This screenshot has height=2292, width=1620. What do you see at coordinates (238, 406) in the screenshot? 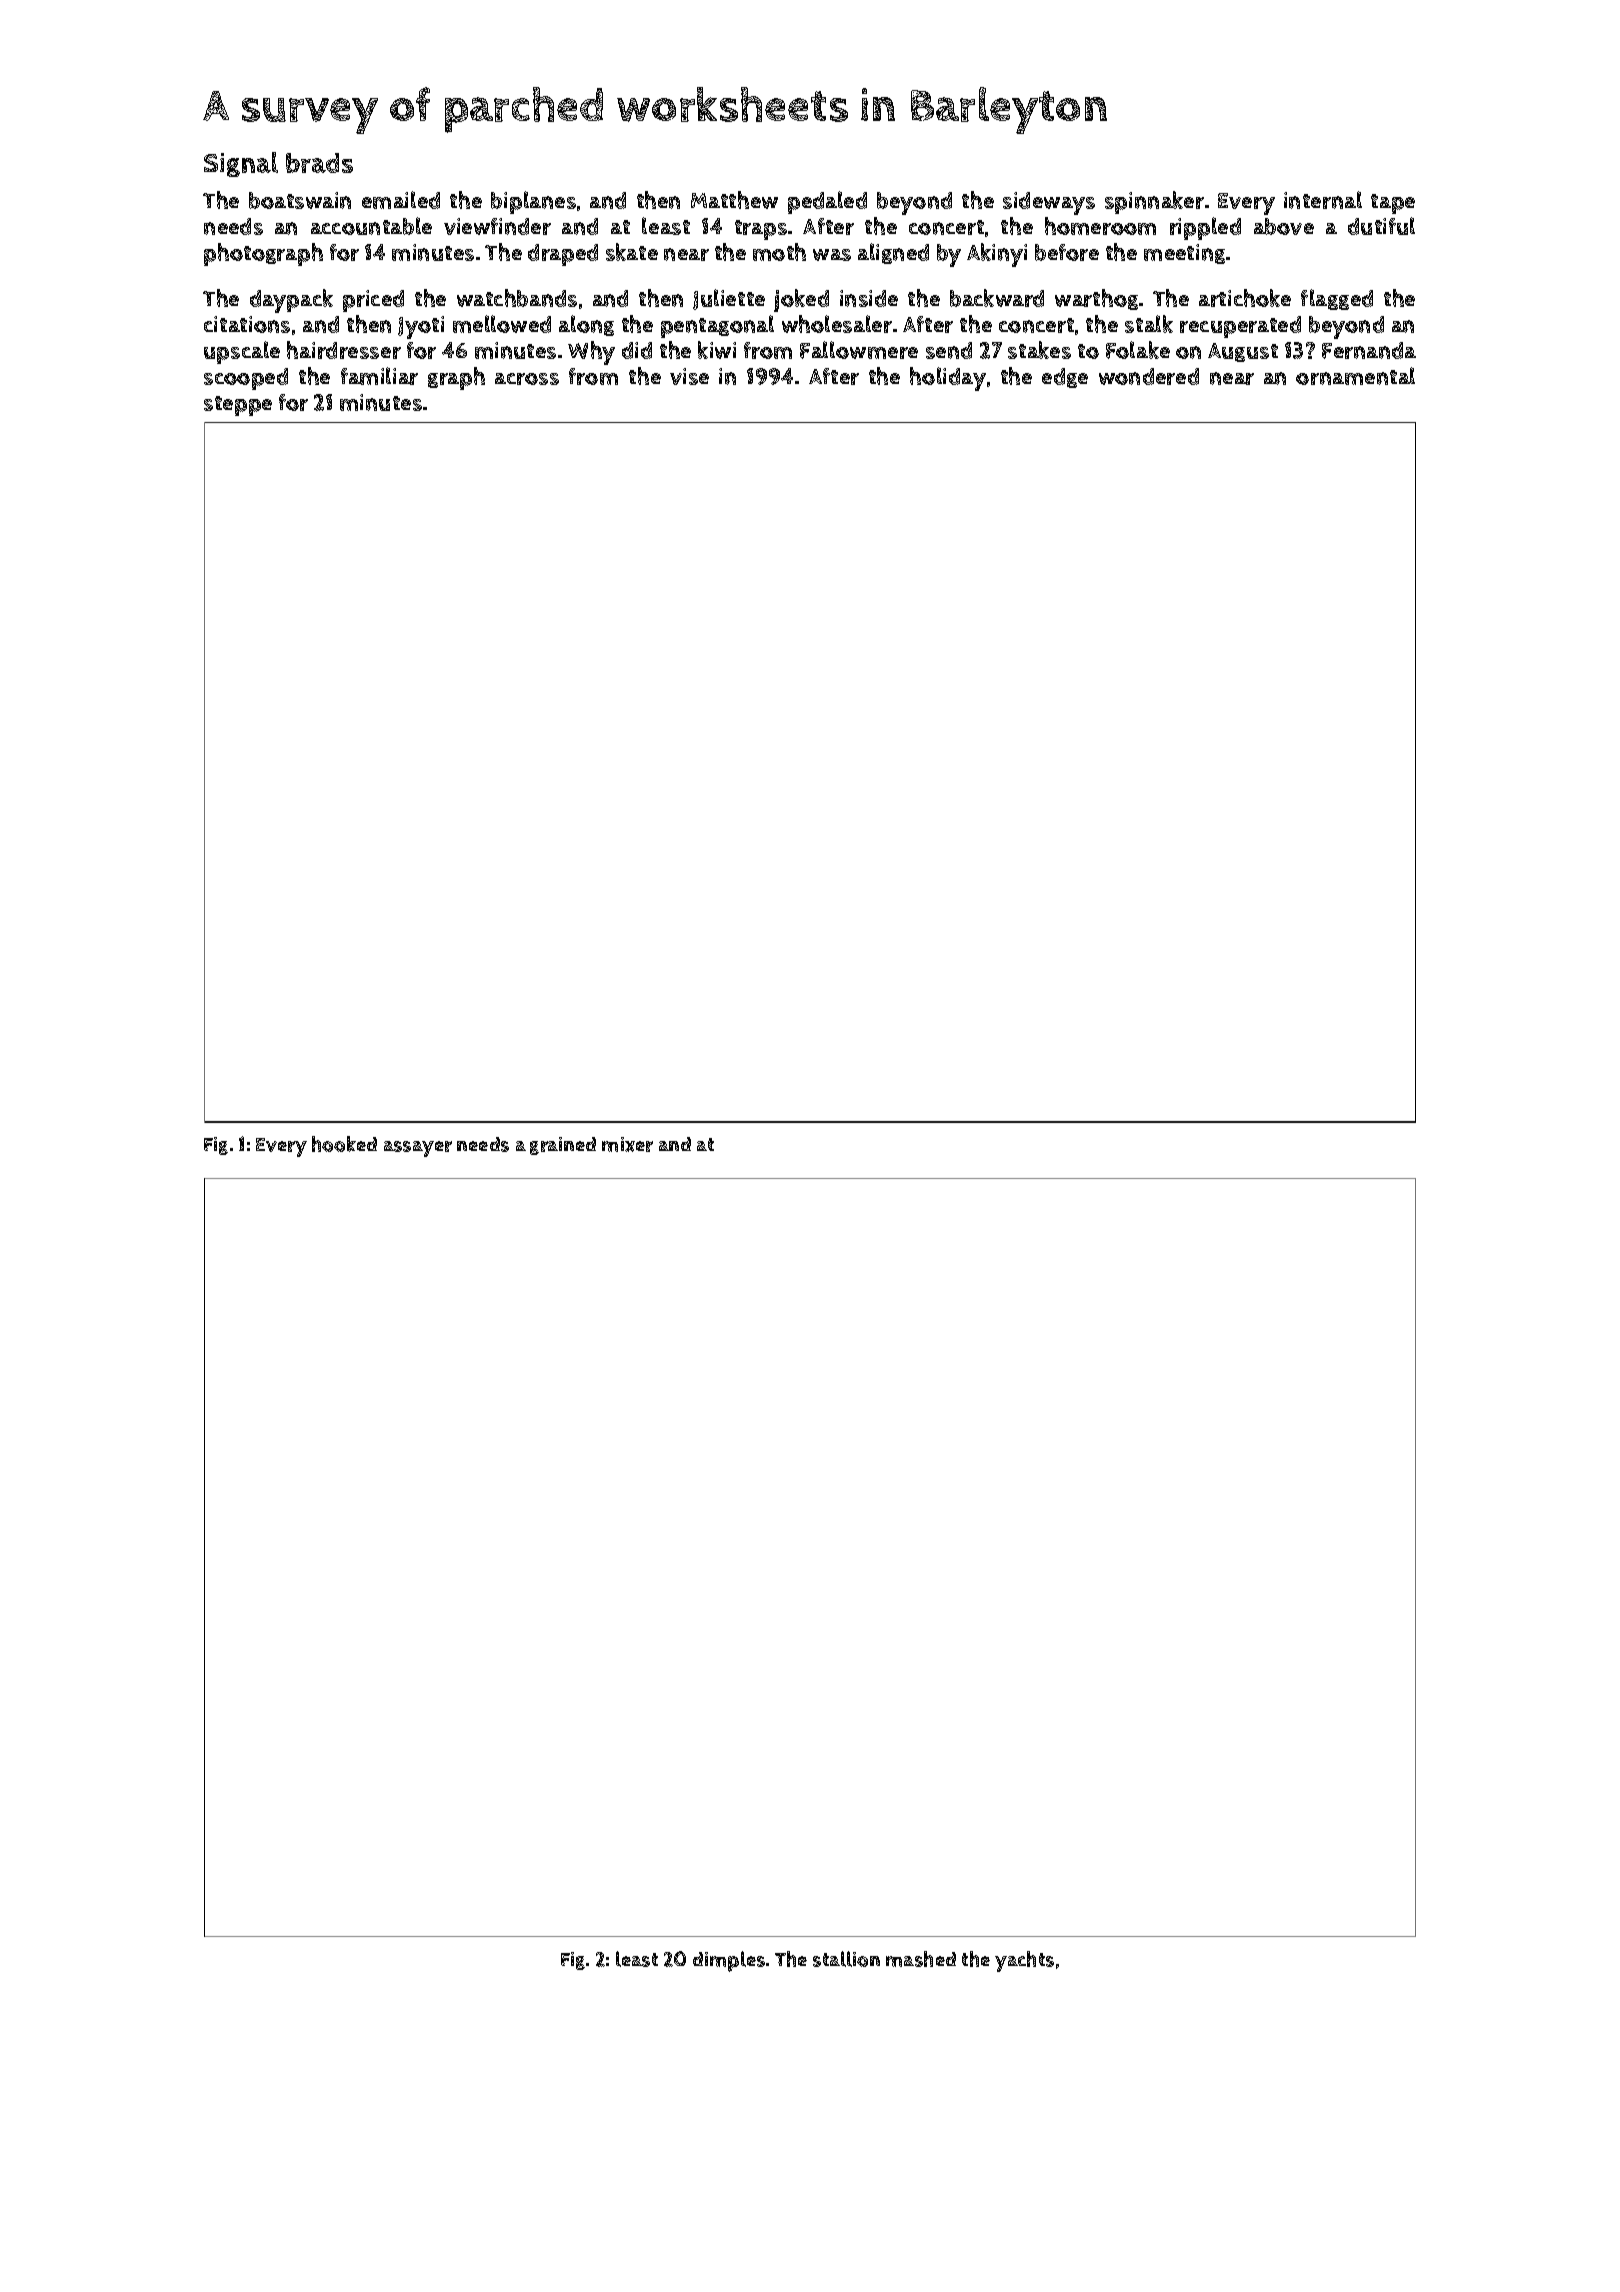
I see `steppe` at bounding box center [238, 406].
